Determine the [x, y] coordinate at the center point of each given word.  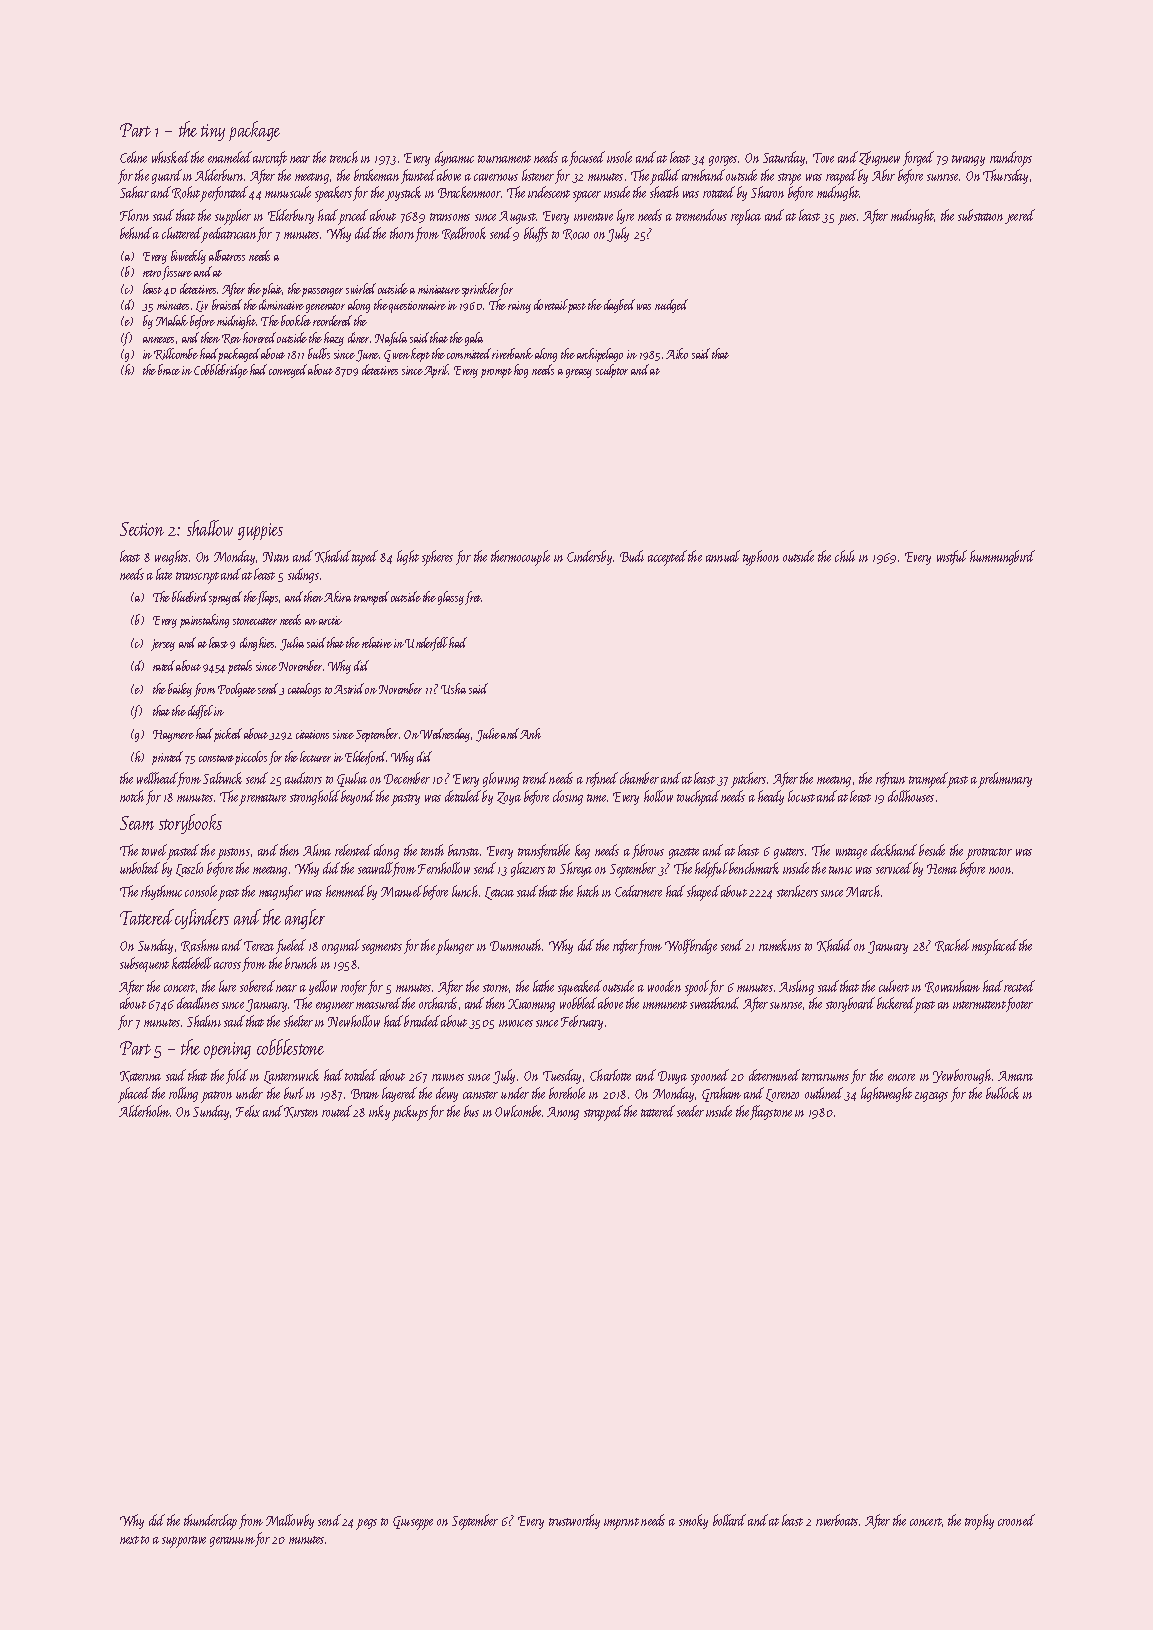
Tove [823, 158]
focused [587, 158]
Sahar [134, 192]
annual [723, 556]
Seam [137, 823]
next [129, 1540]
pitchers [748, 780]
